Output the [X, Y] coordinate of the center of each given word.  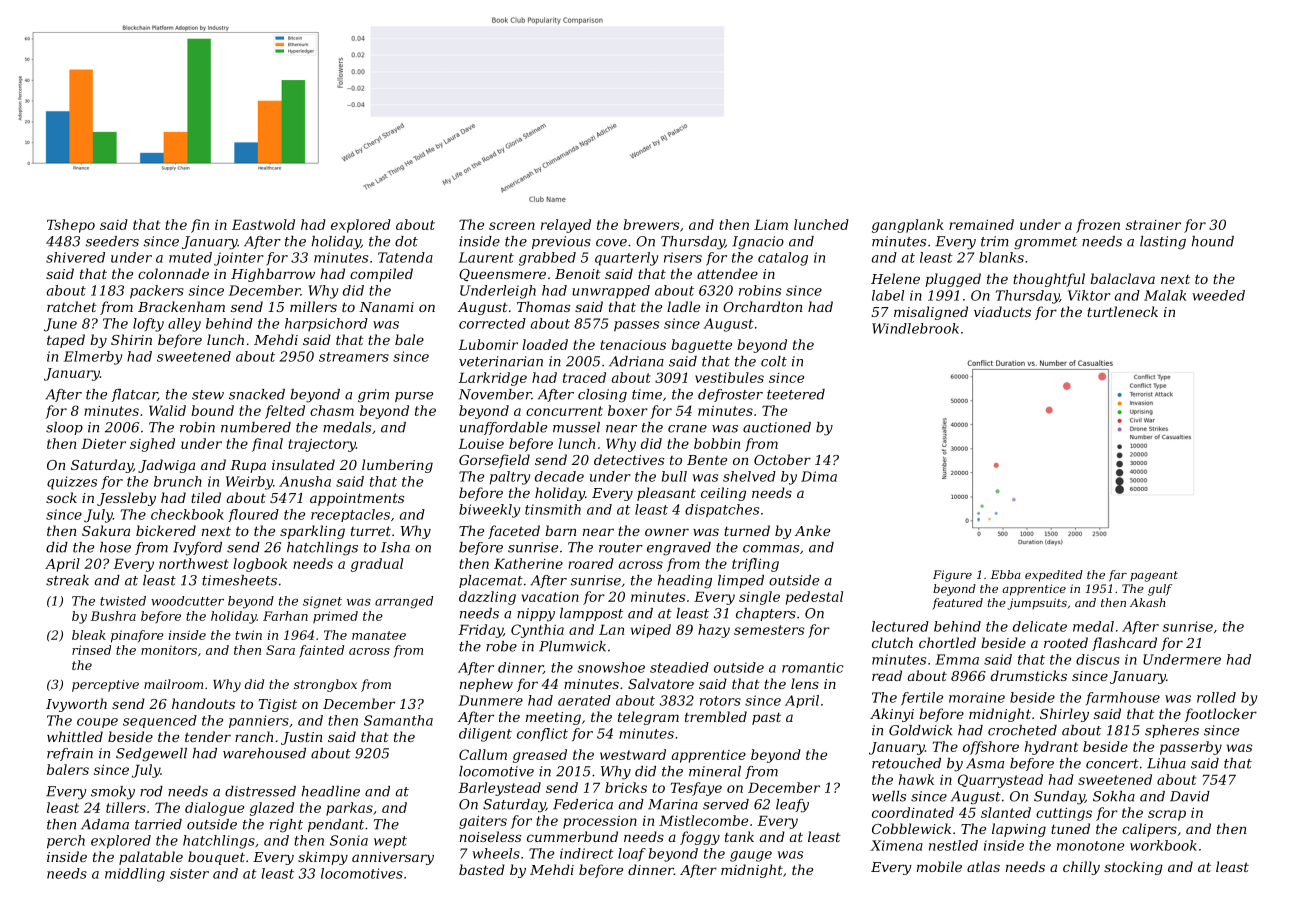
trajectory [322, 445]
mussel [576, 427]
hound [1213, 241]
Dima [819, 476]
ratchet [72, 306]
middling [135, 875]
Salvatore [661, 683]
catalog [783, 259]
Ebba [1006, 574]
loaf [632, 854]
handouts [203, 703]
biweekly [489, 511]
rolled [1216, 697]
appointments [357, 499]
